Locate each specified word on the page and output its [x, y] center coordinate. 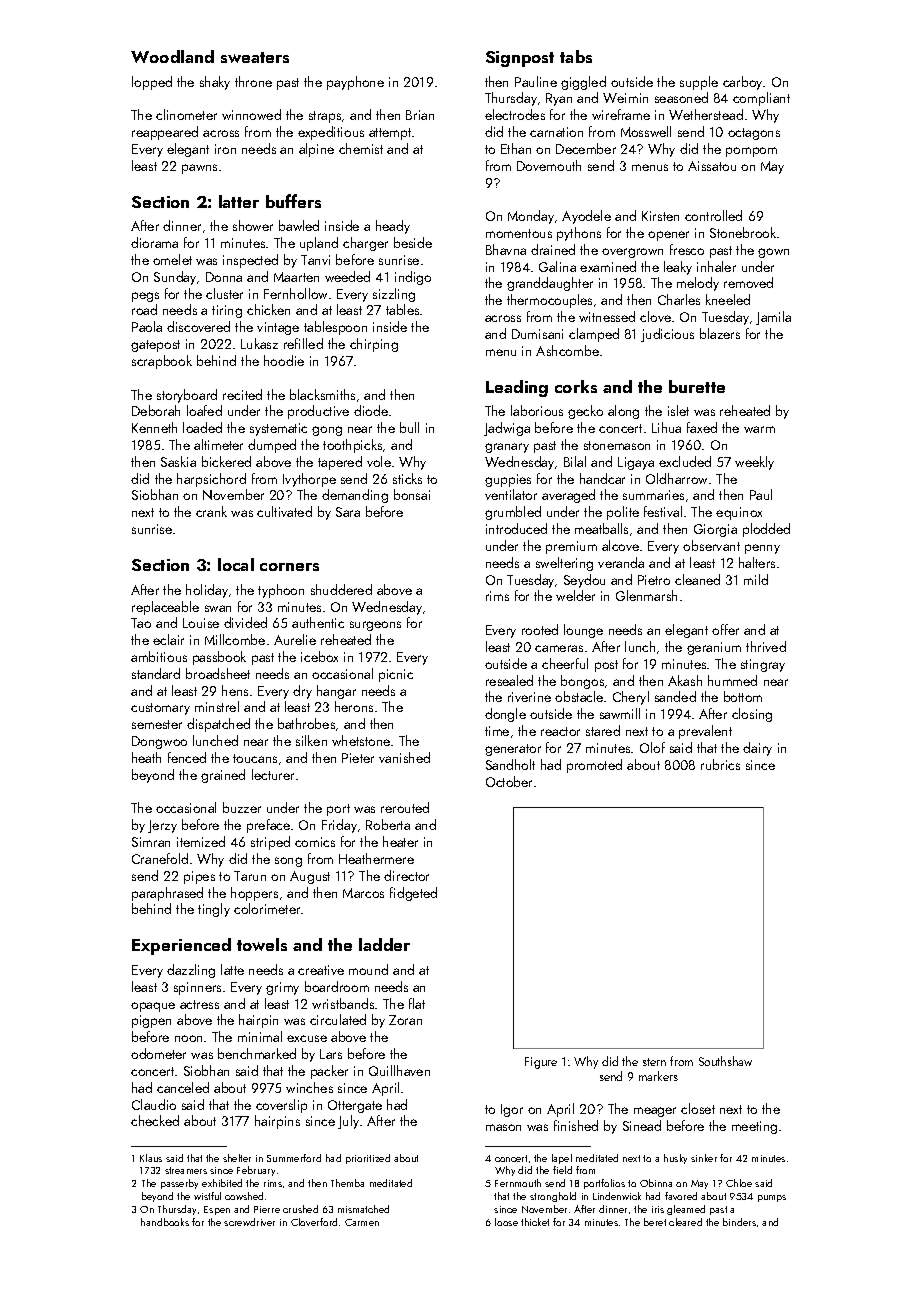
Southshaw [725, 1061]
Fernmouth [518, 1183]
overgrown [632, 253]
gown [773, 253]
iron [225, 149]
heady [393, 227]
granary [507, 448]
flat [417, 1003]
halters [757, 562]
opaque [153, 1007]
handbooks [165, 1222]
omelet [172, 259]
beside [413, 242]
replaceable [165, 608]
